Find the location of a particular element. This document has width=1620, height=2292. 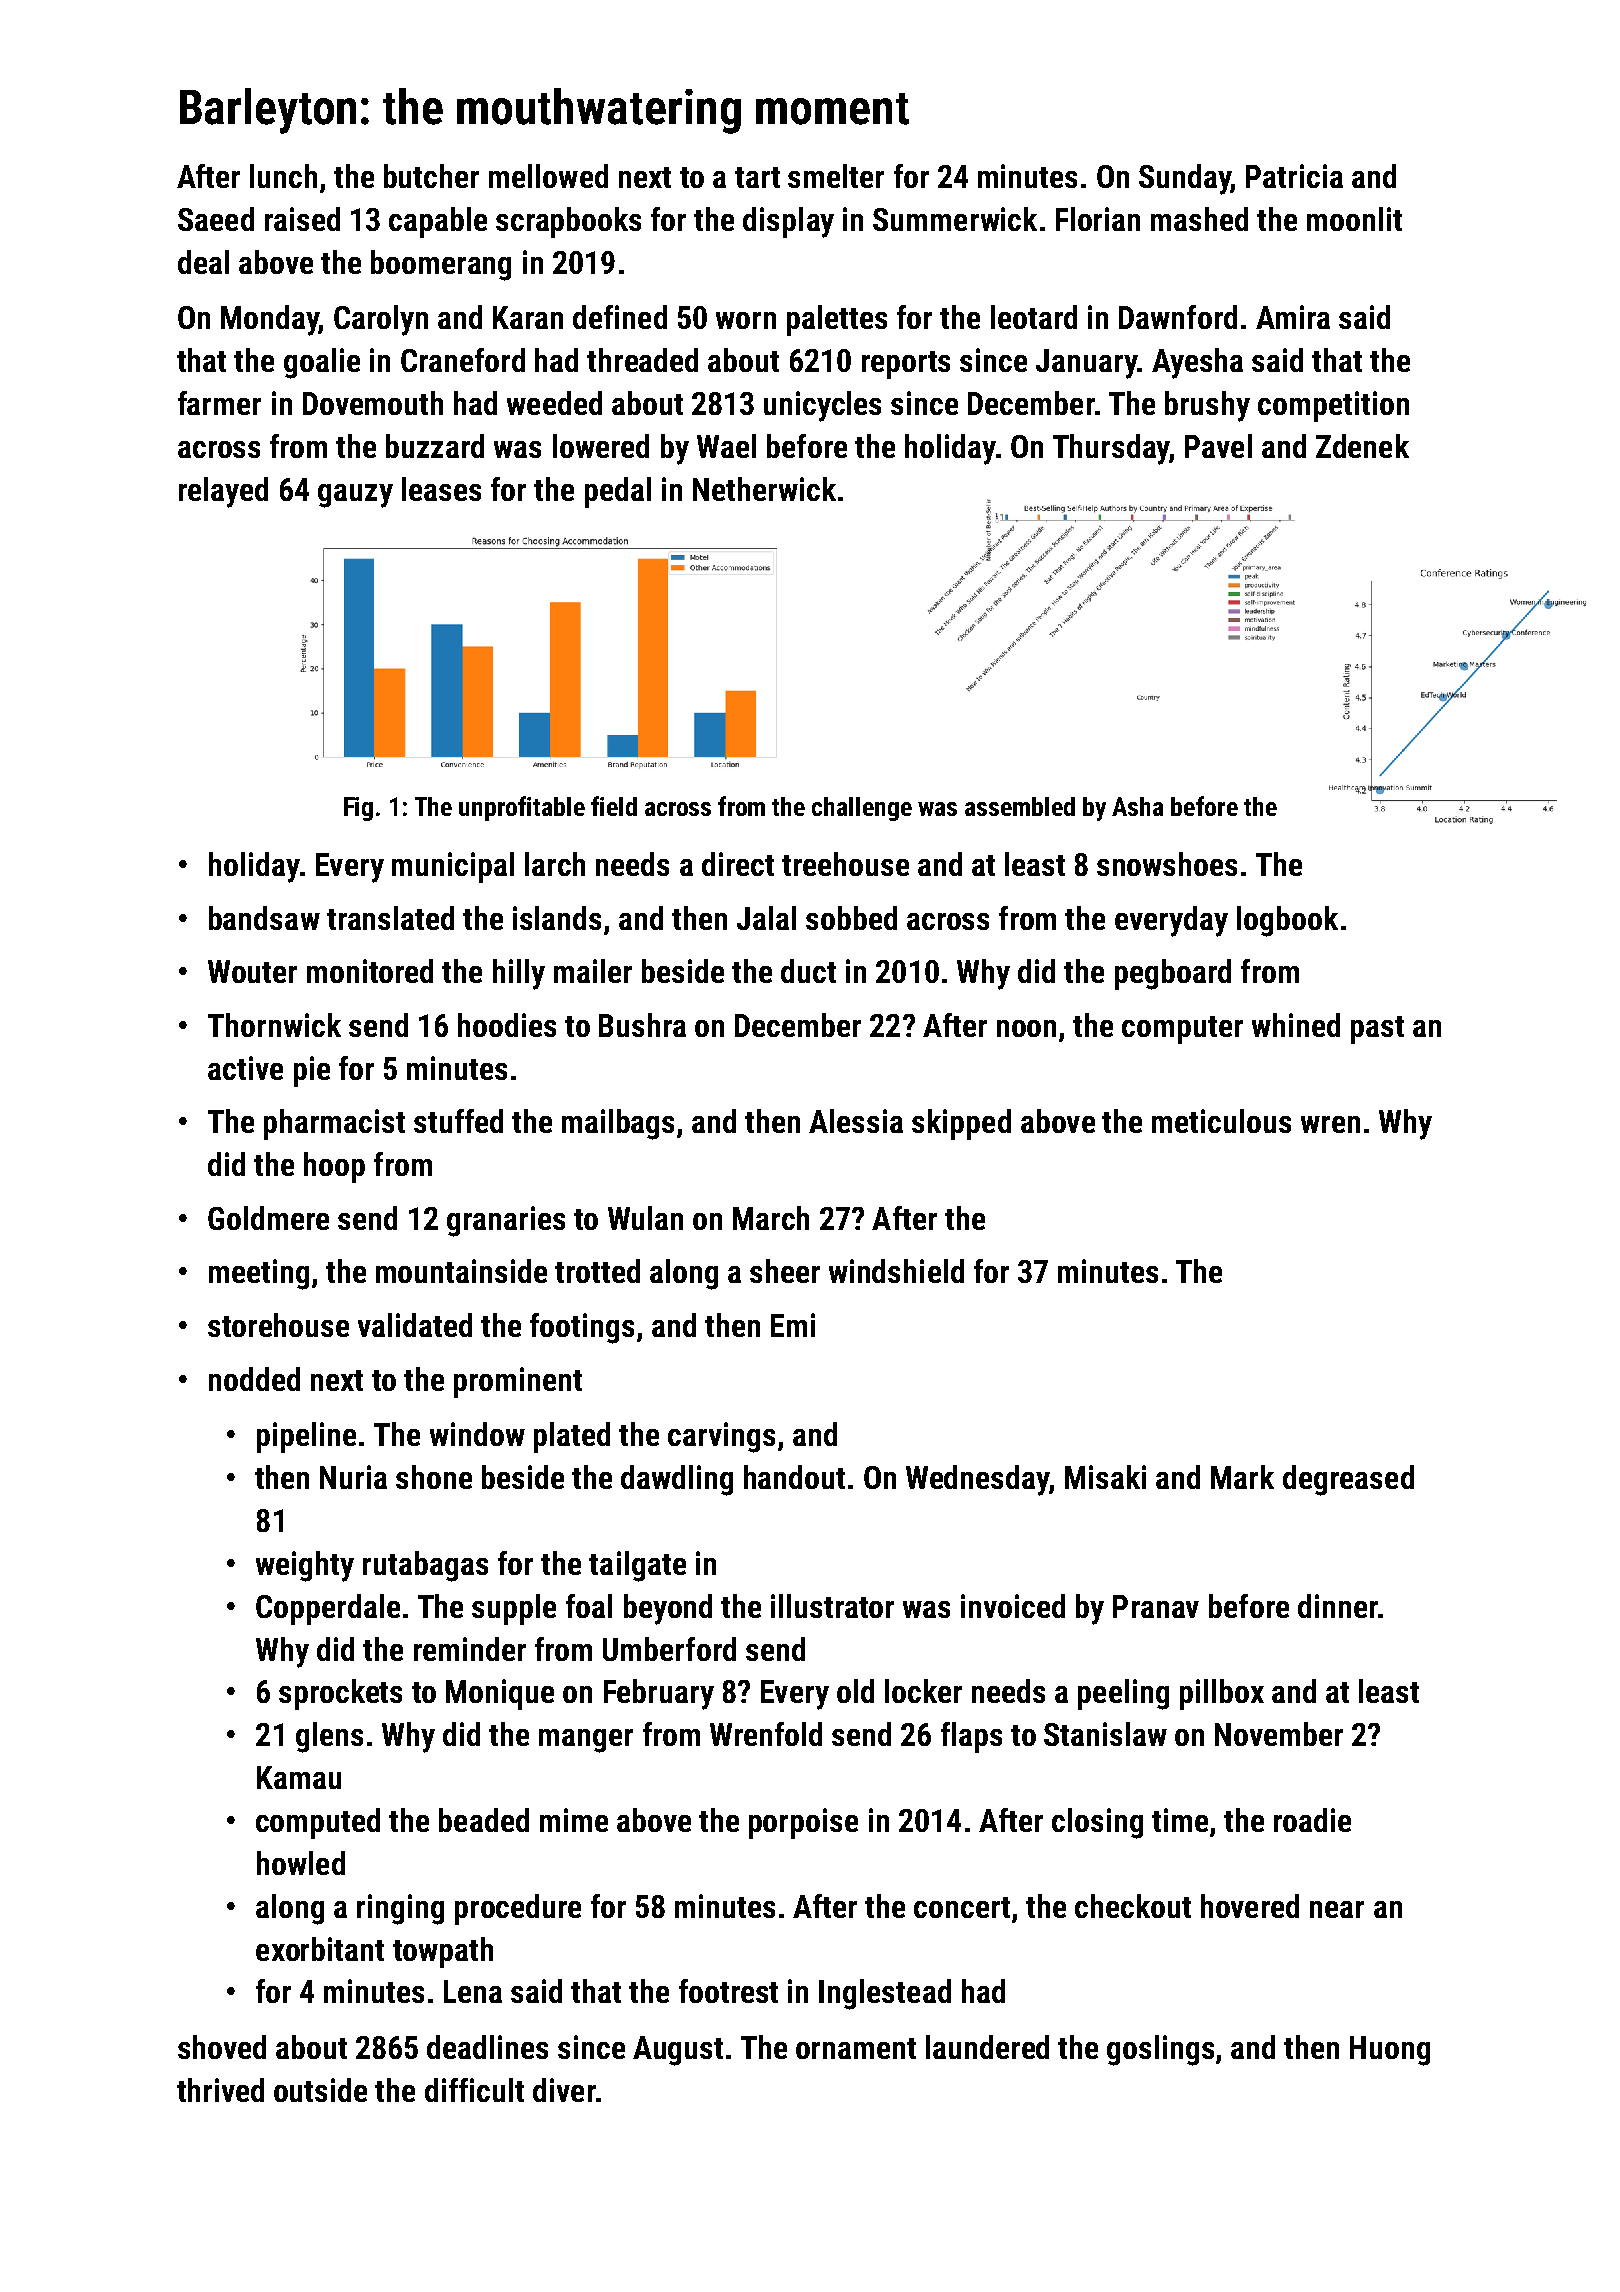

smelter is located at coordinates (836, 176).
